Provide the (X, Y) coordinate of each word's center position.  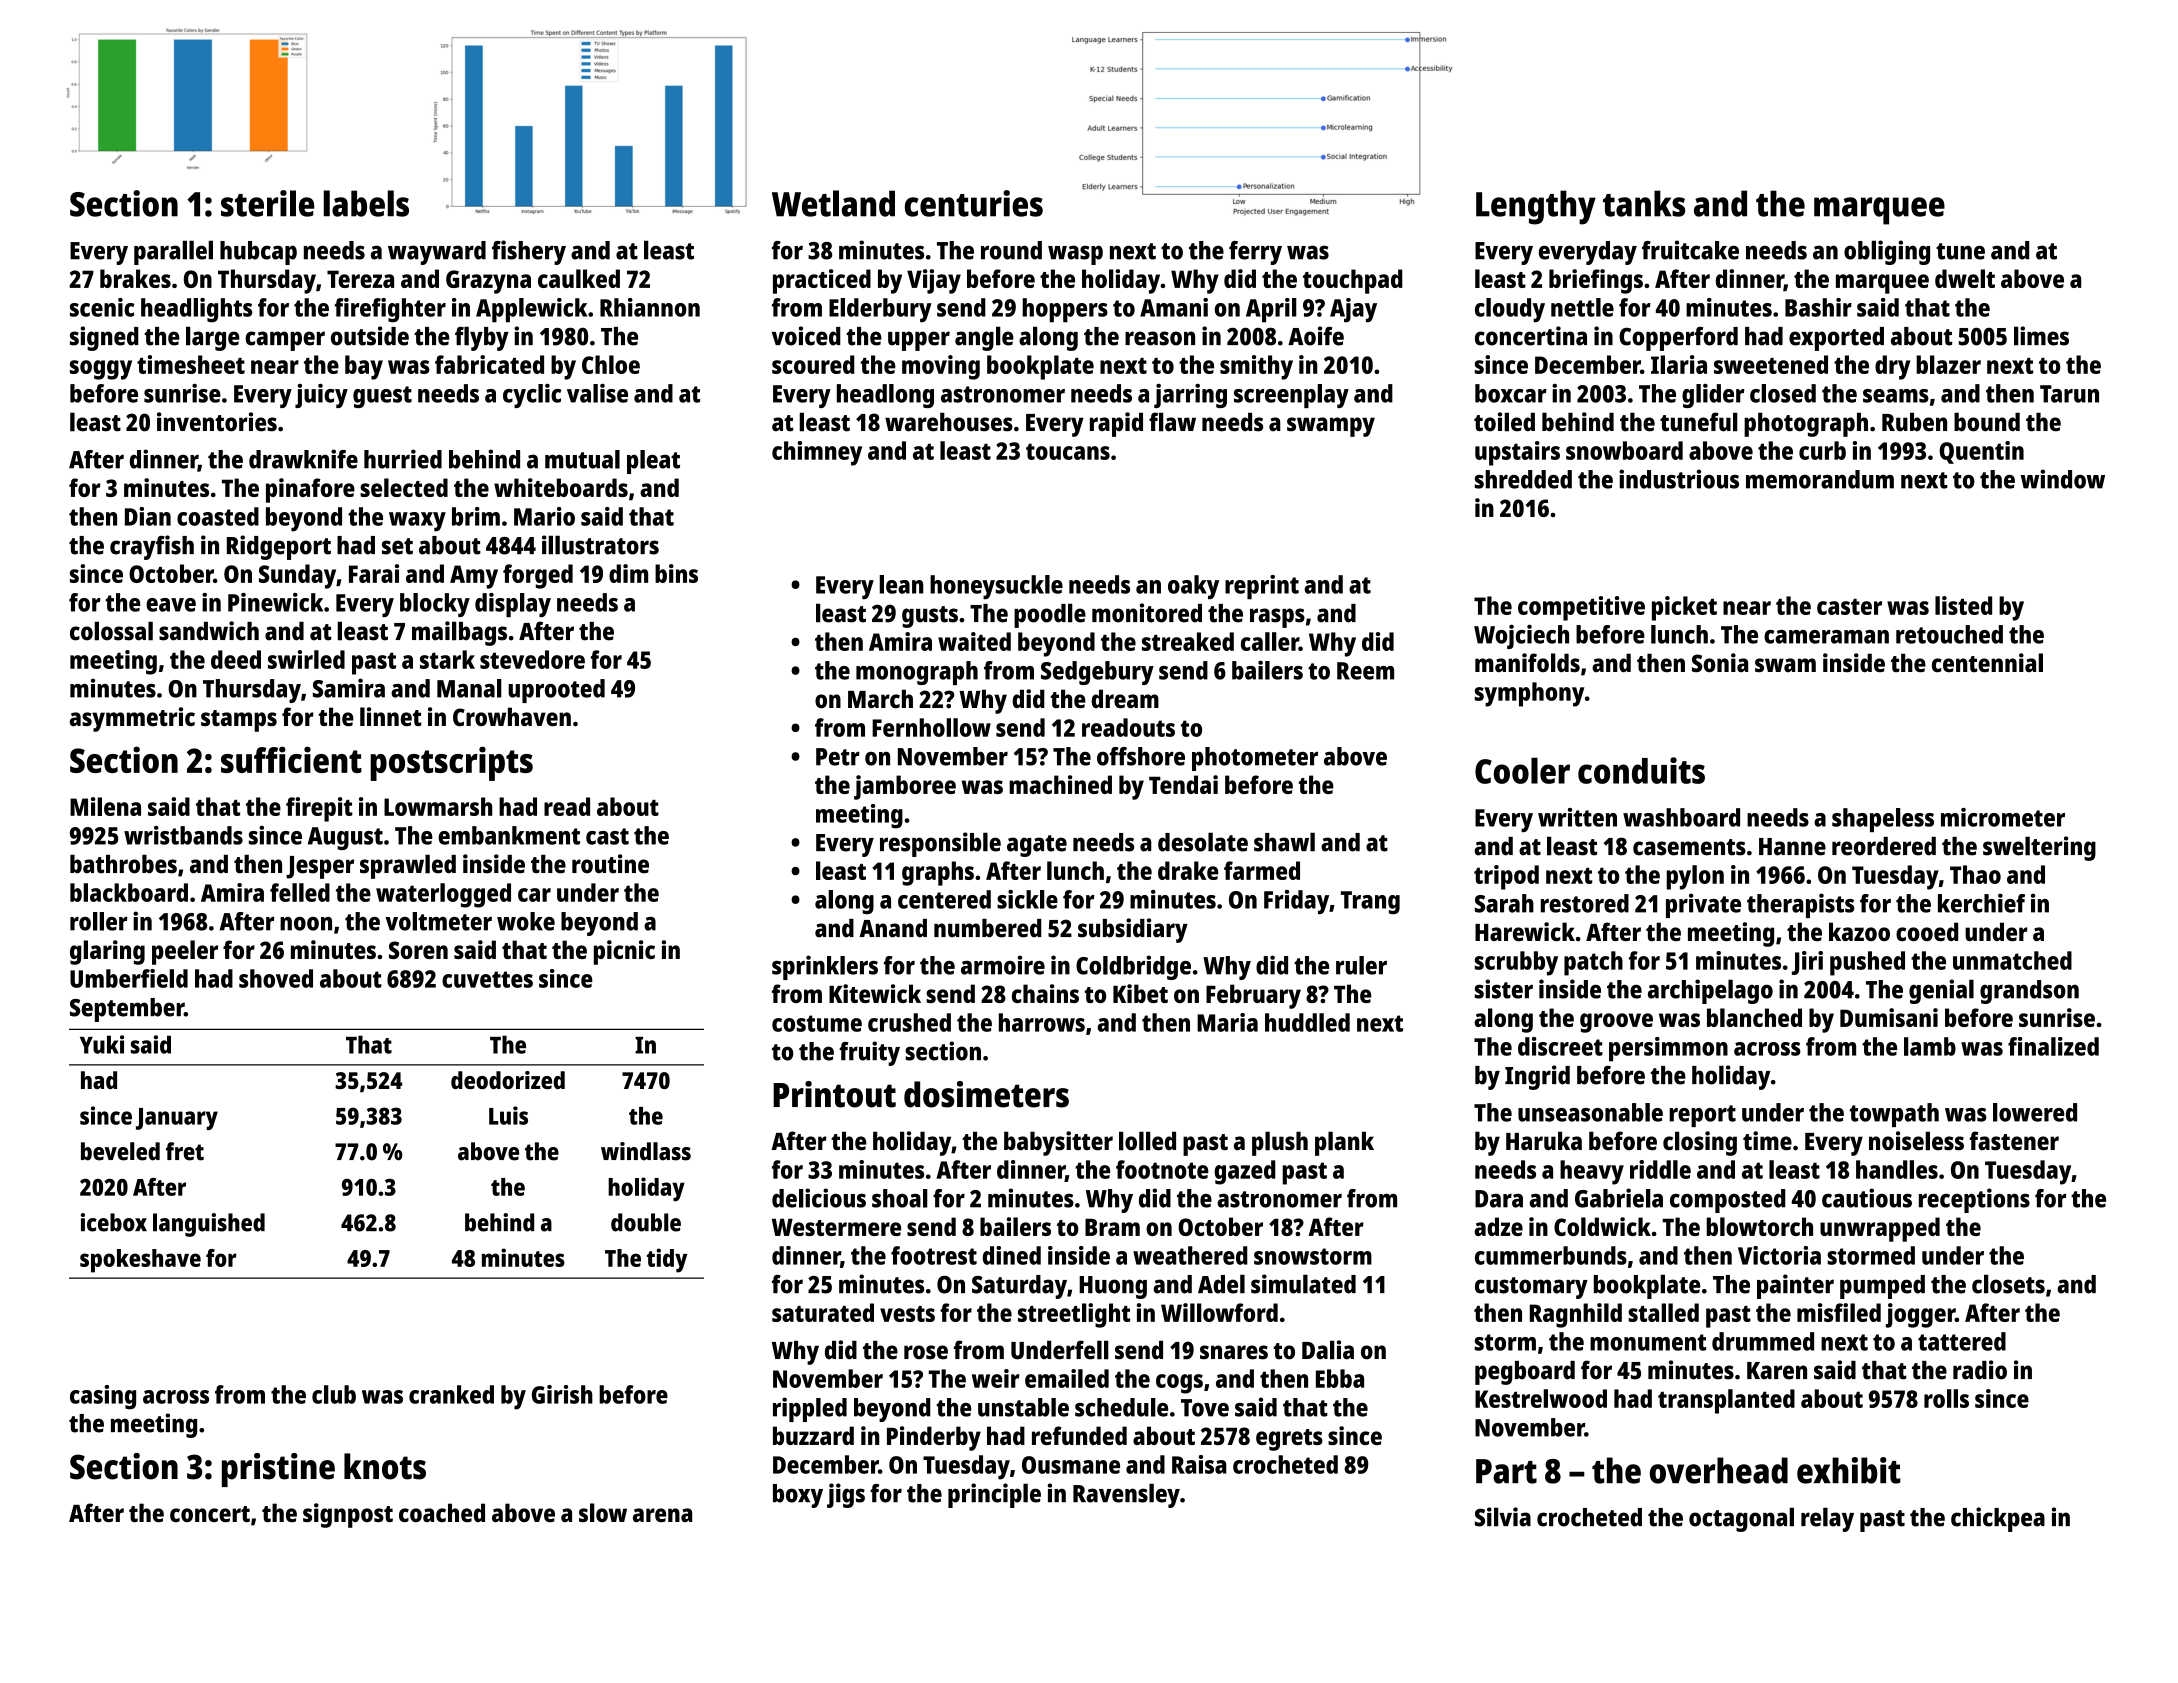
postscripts (451, 763)
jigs (846, 1495)
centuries (974, 203)
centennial (1987, 663)
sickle (1027, 899)
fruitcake (1690, 250)
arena (662, 1515)
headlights (196, 310)
